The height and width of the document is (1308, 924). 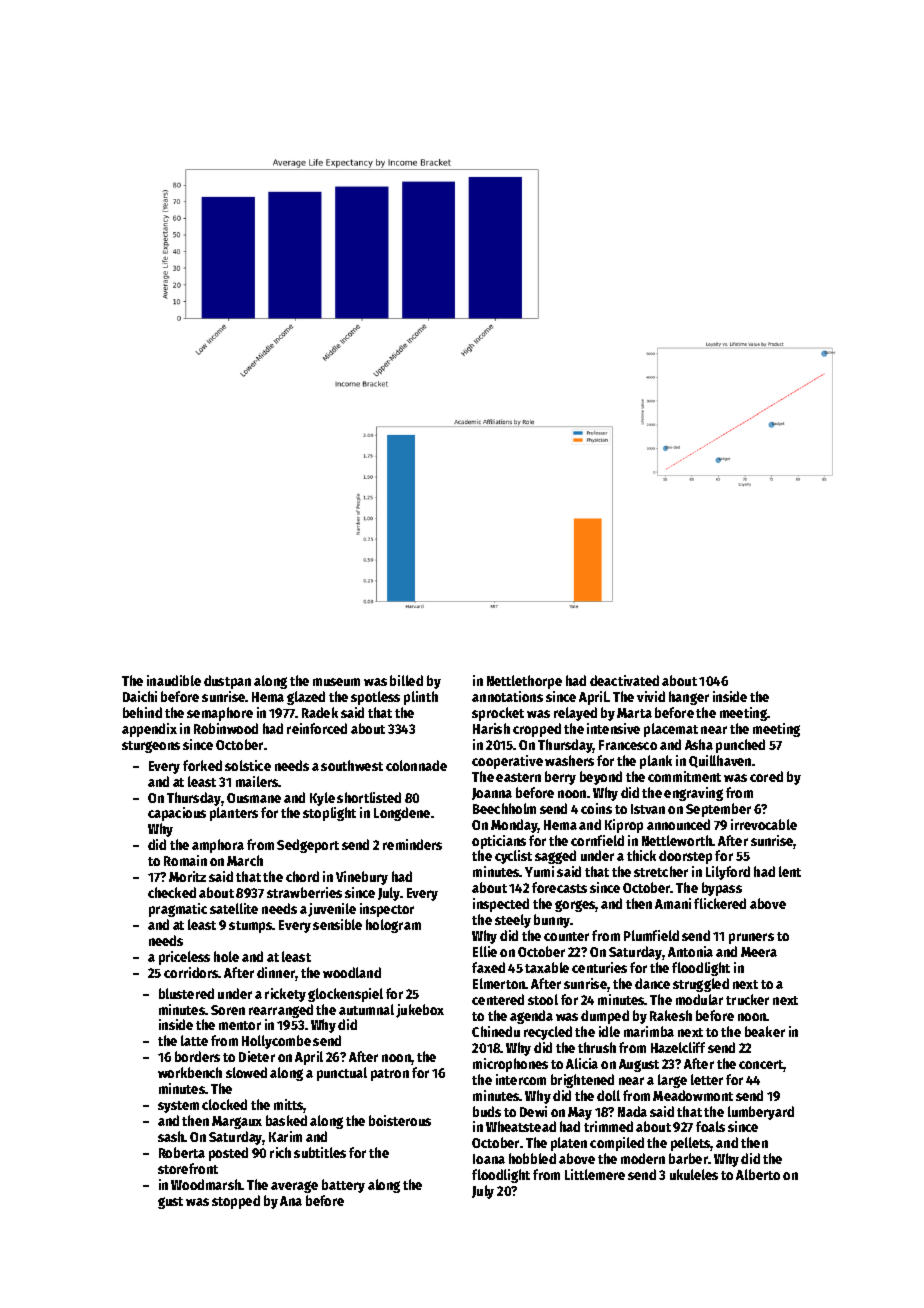 I want to click on foals, so click(x=710, y=1126).
